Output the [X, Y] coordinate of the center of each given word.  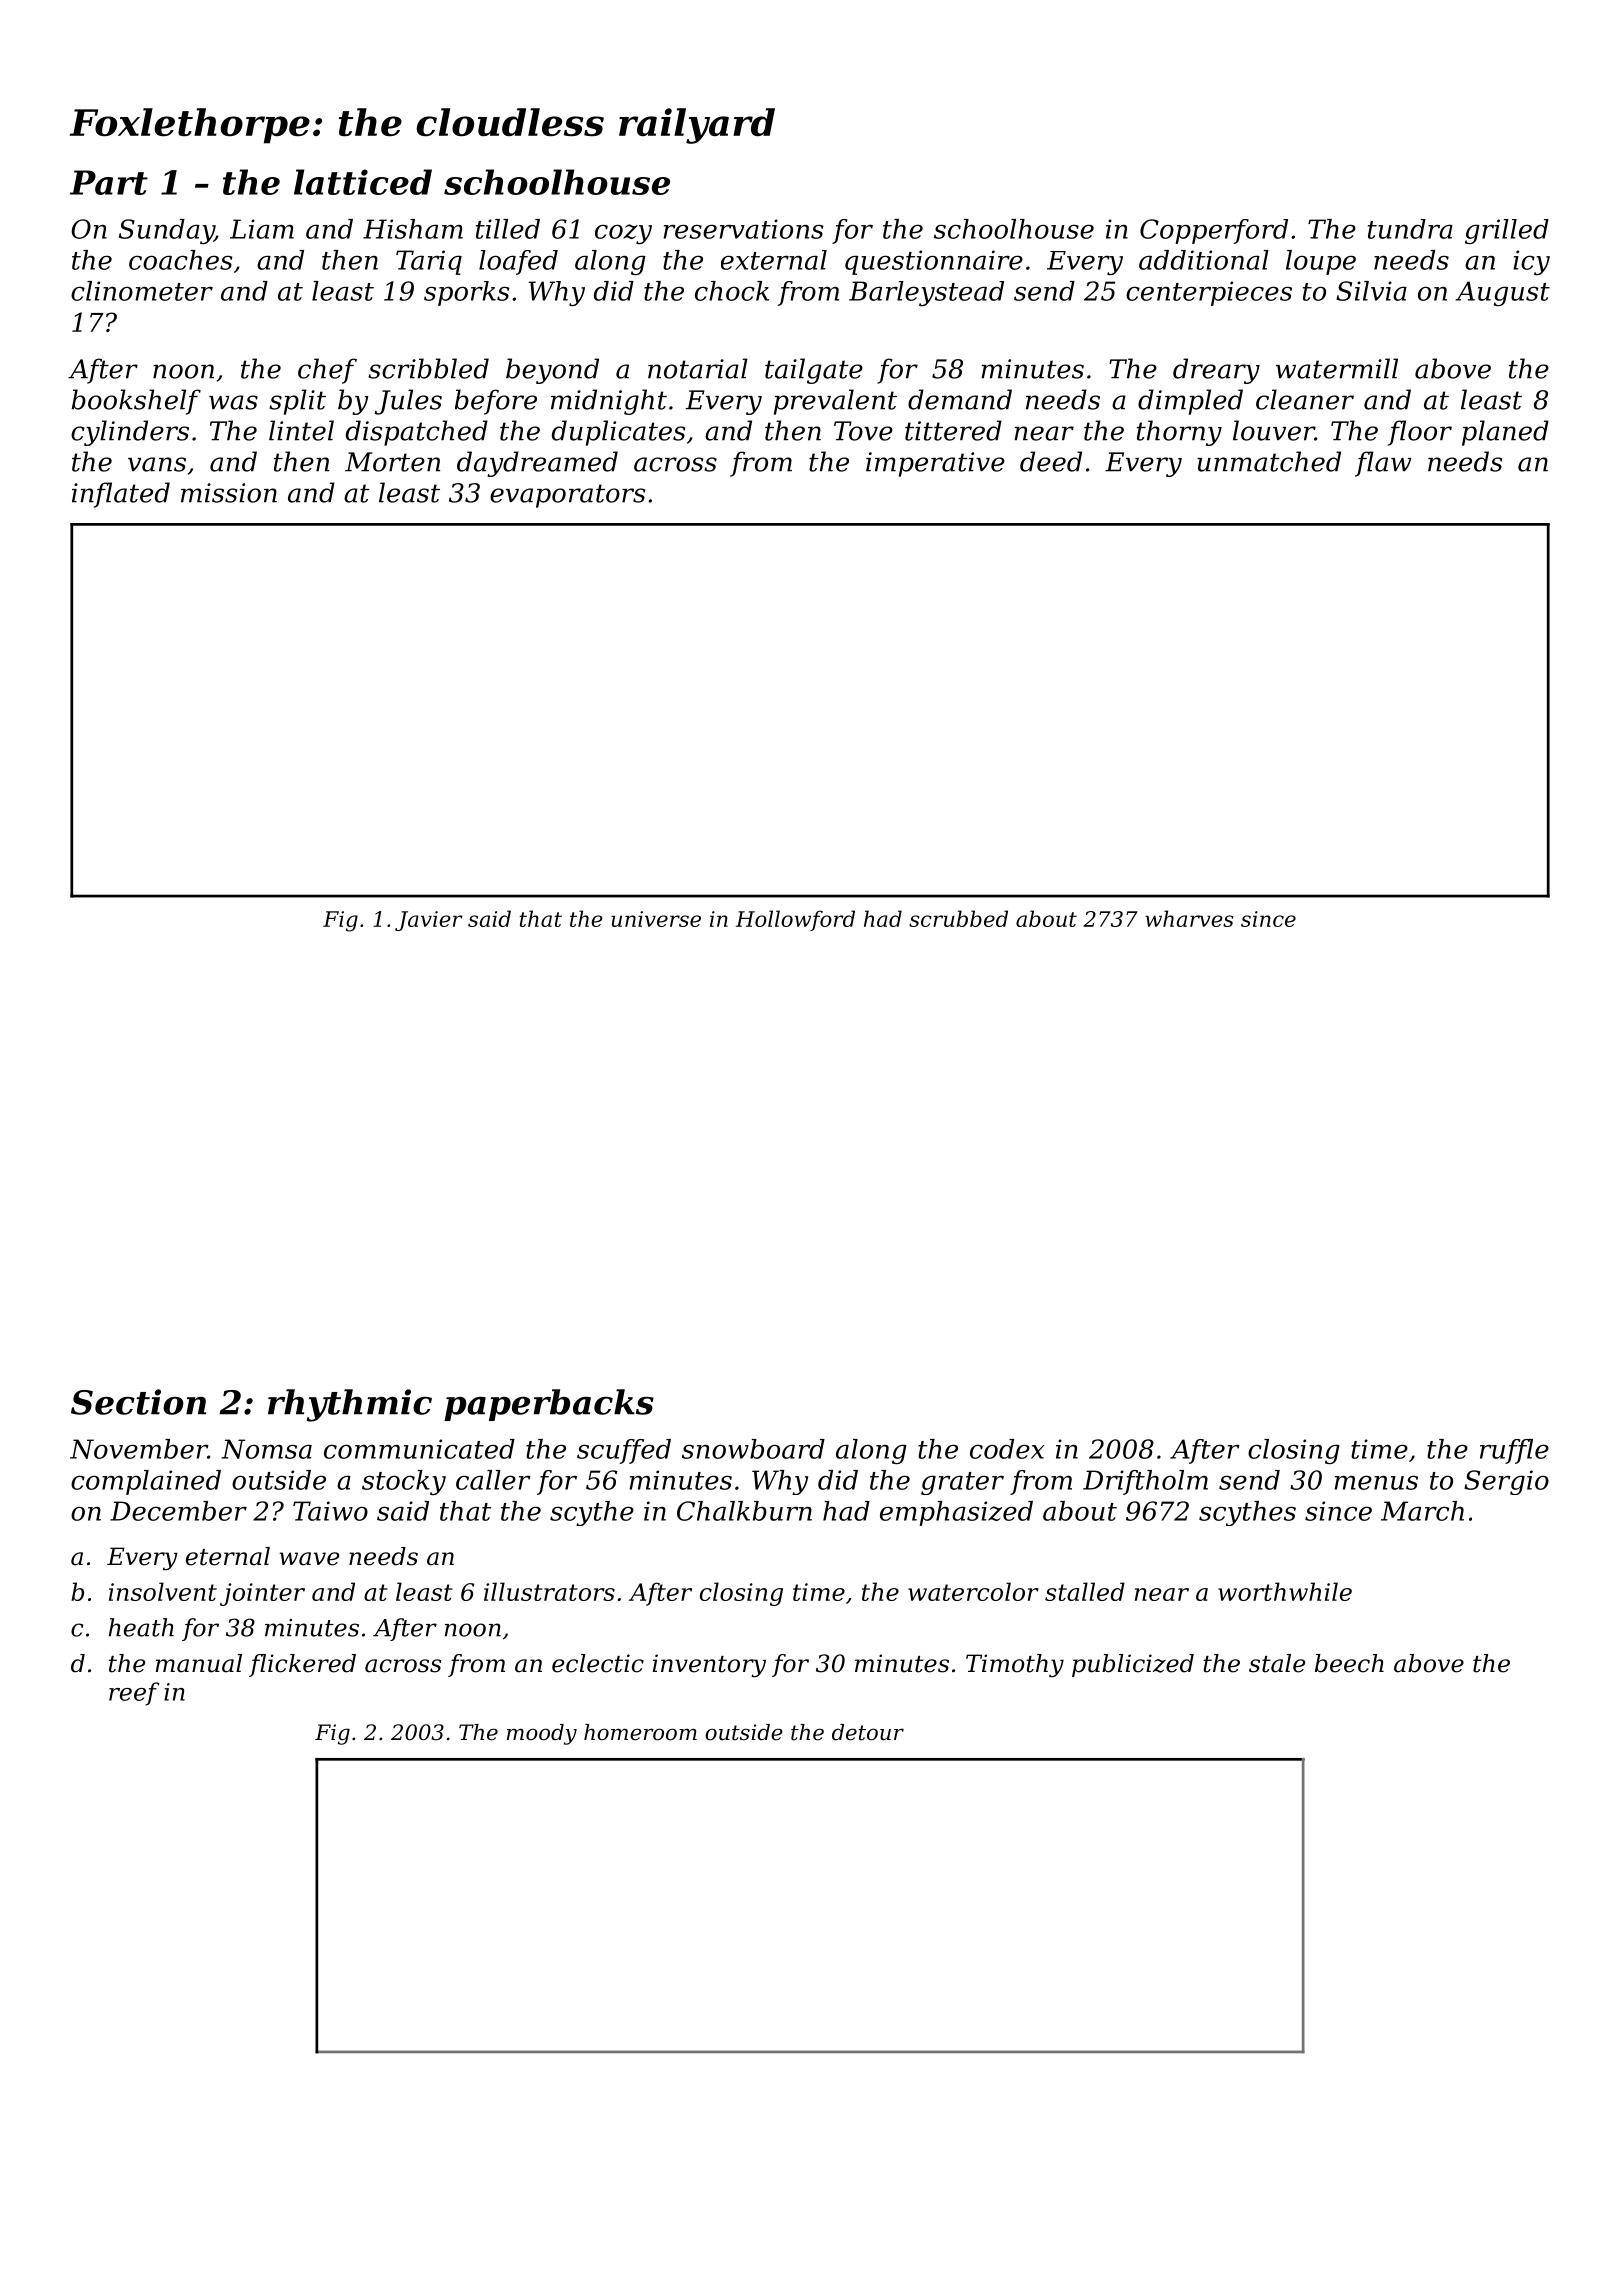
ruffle [1514, 1451]
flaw [1383, 464]
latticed [363, 182]
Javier [429, 921]
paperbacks [549, 1405]
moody [542, 1734]
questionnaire [934, 262]
